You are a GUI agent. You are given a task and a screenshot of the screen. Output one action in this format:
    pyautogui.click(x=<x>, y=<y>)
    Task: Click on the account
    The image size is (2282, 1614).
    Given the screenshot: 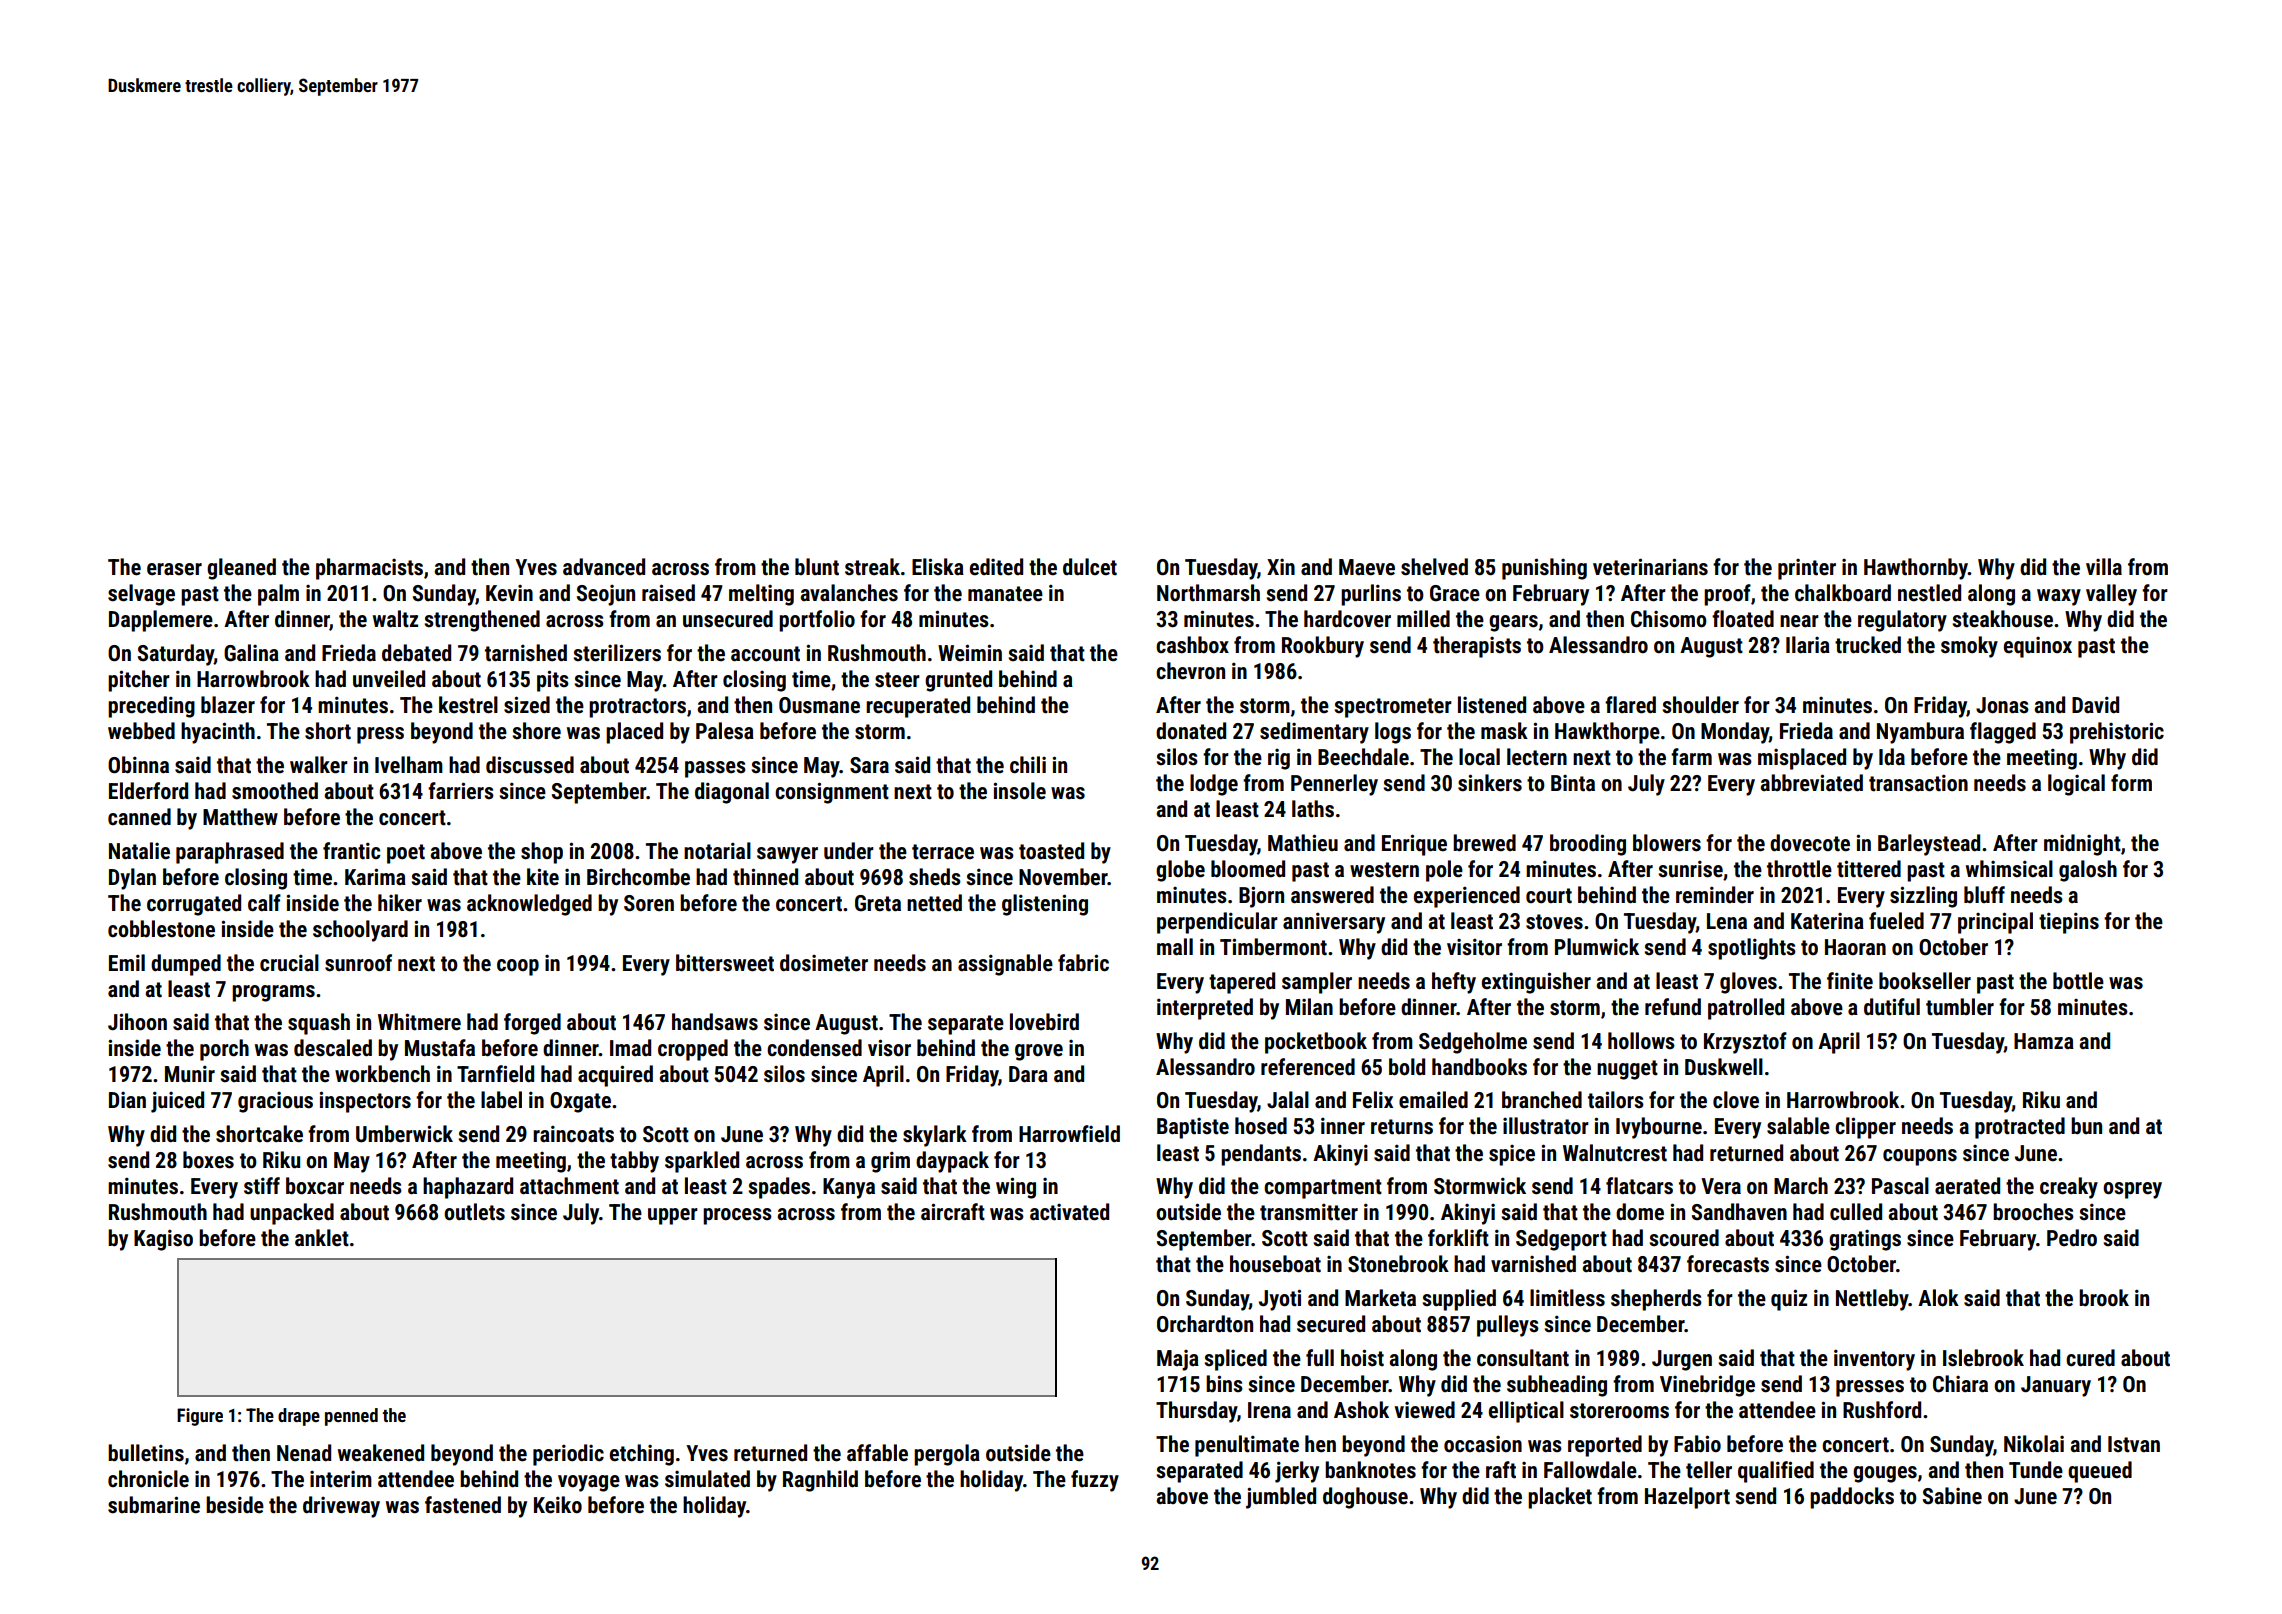 What is the action you would take?
    pyautogui.click(x=765, y=654)
